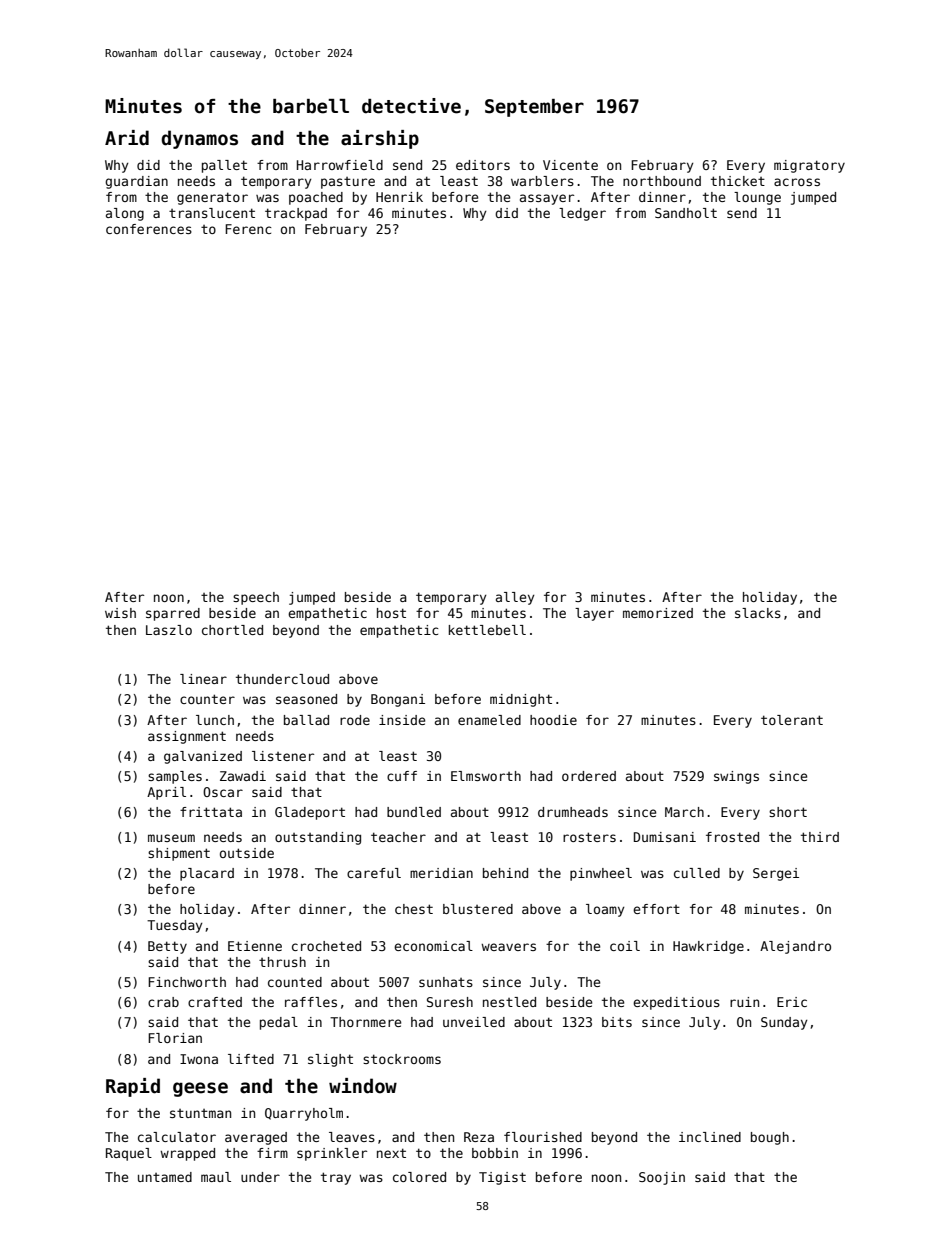  I want to click on speech, so click(256, 598).
